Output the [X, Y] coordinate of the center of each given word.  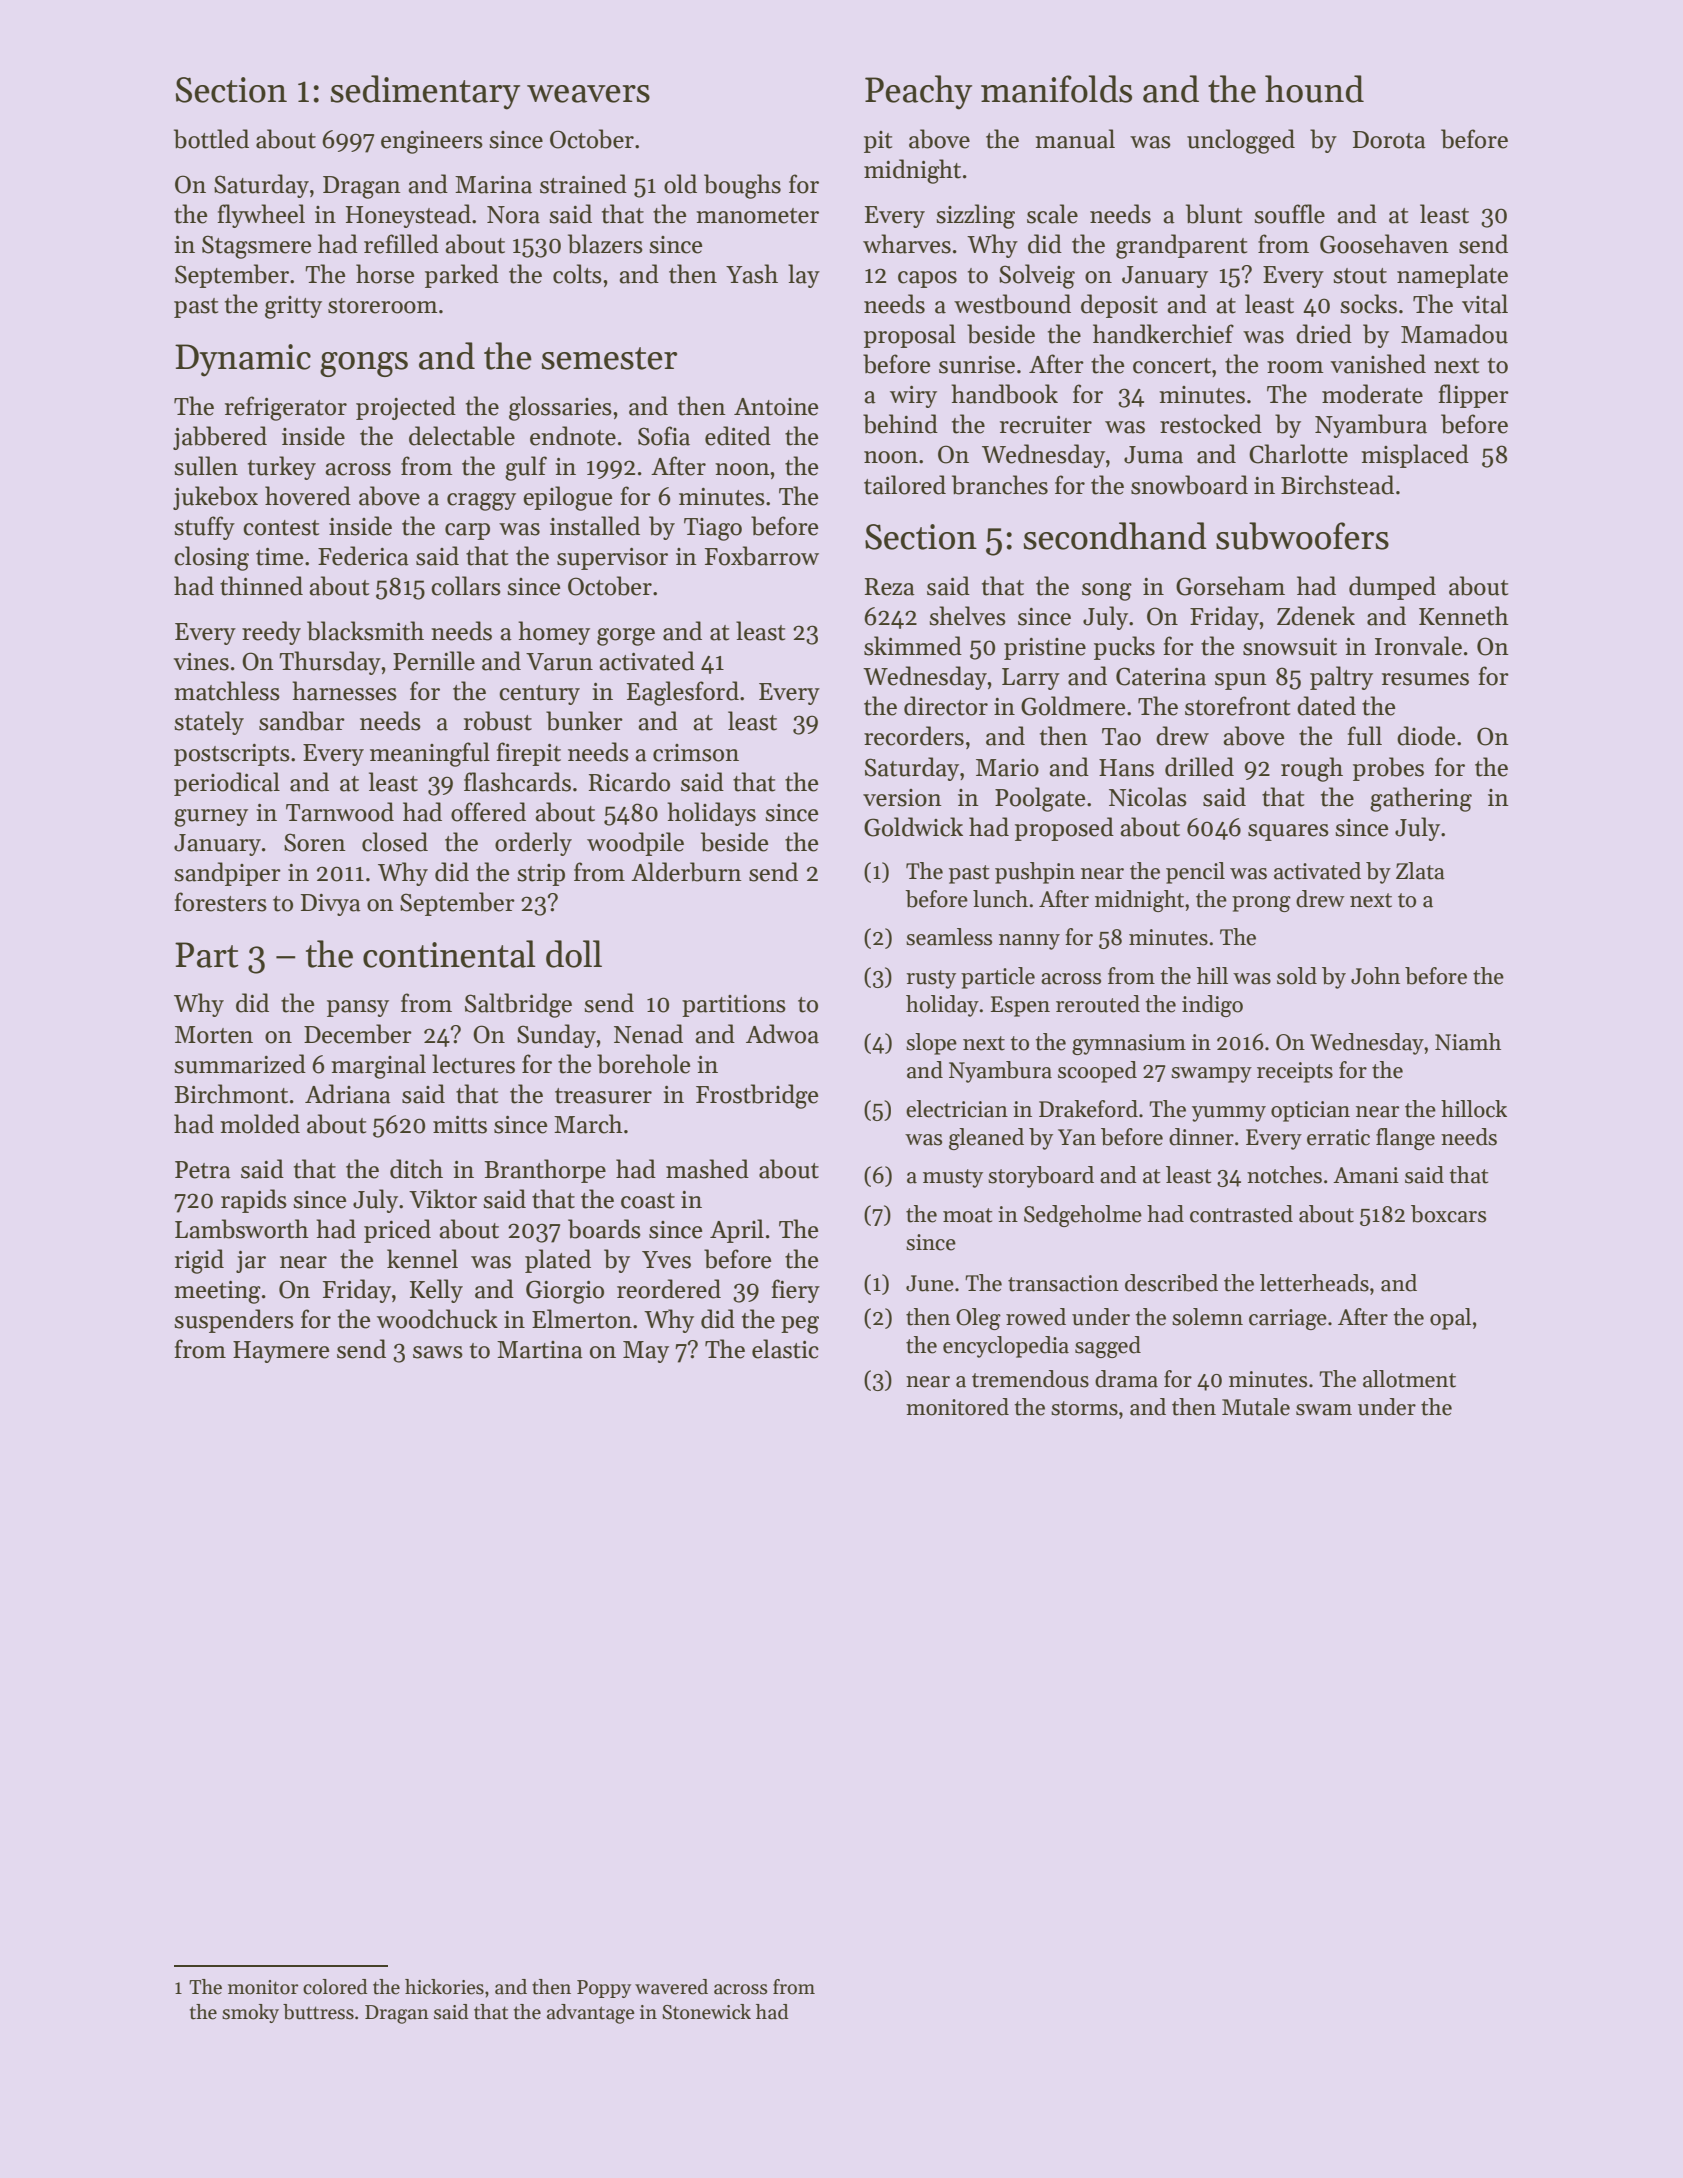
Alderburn [686, 872]
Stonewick [706, 2012]
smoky [250, 2013]
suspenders [234, 1321]
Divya [331, 905]
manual [1075, 139]
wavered [671, 1987]
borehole [643, 1064]
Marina [493, 185]
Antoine [776, 407]
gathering [1421, 799]
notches [1284, 1175]
